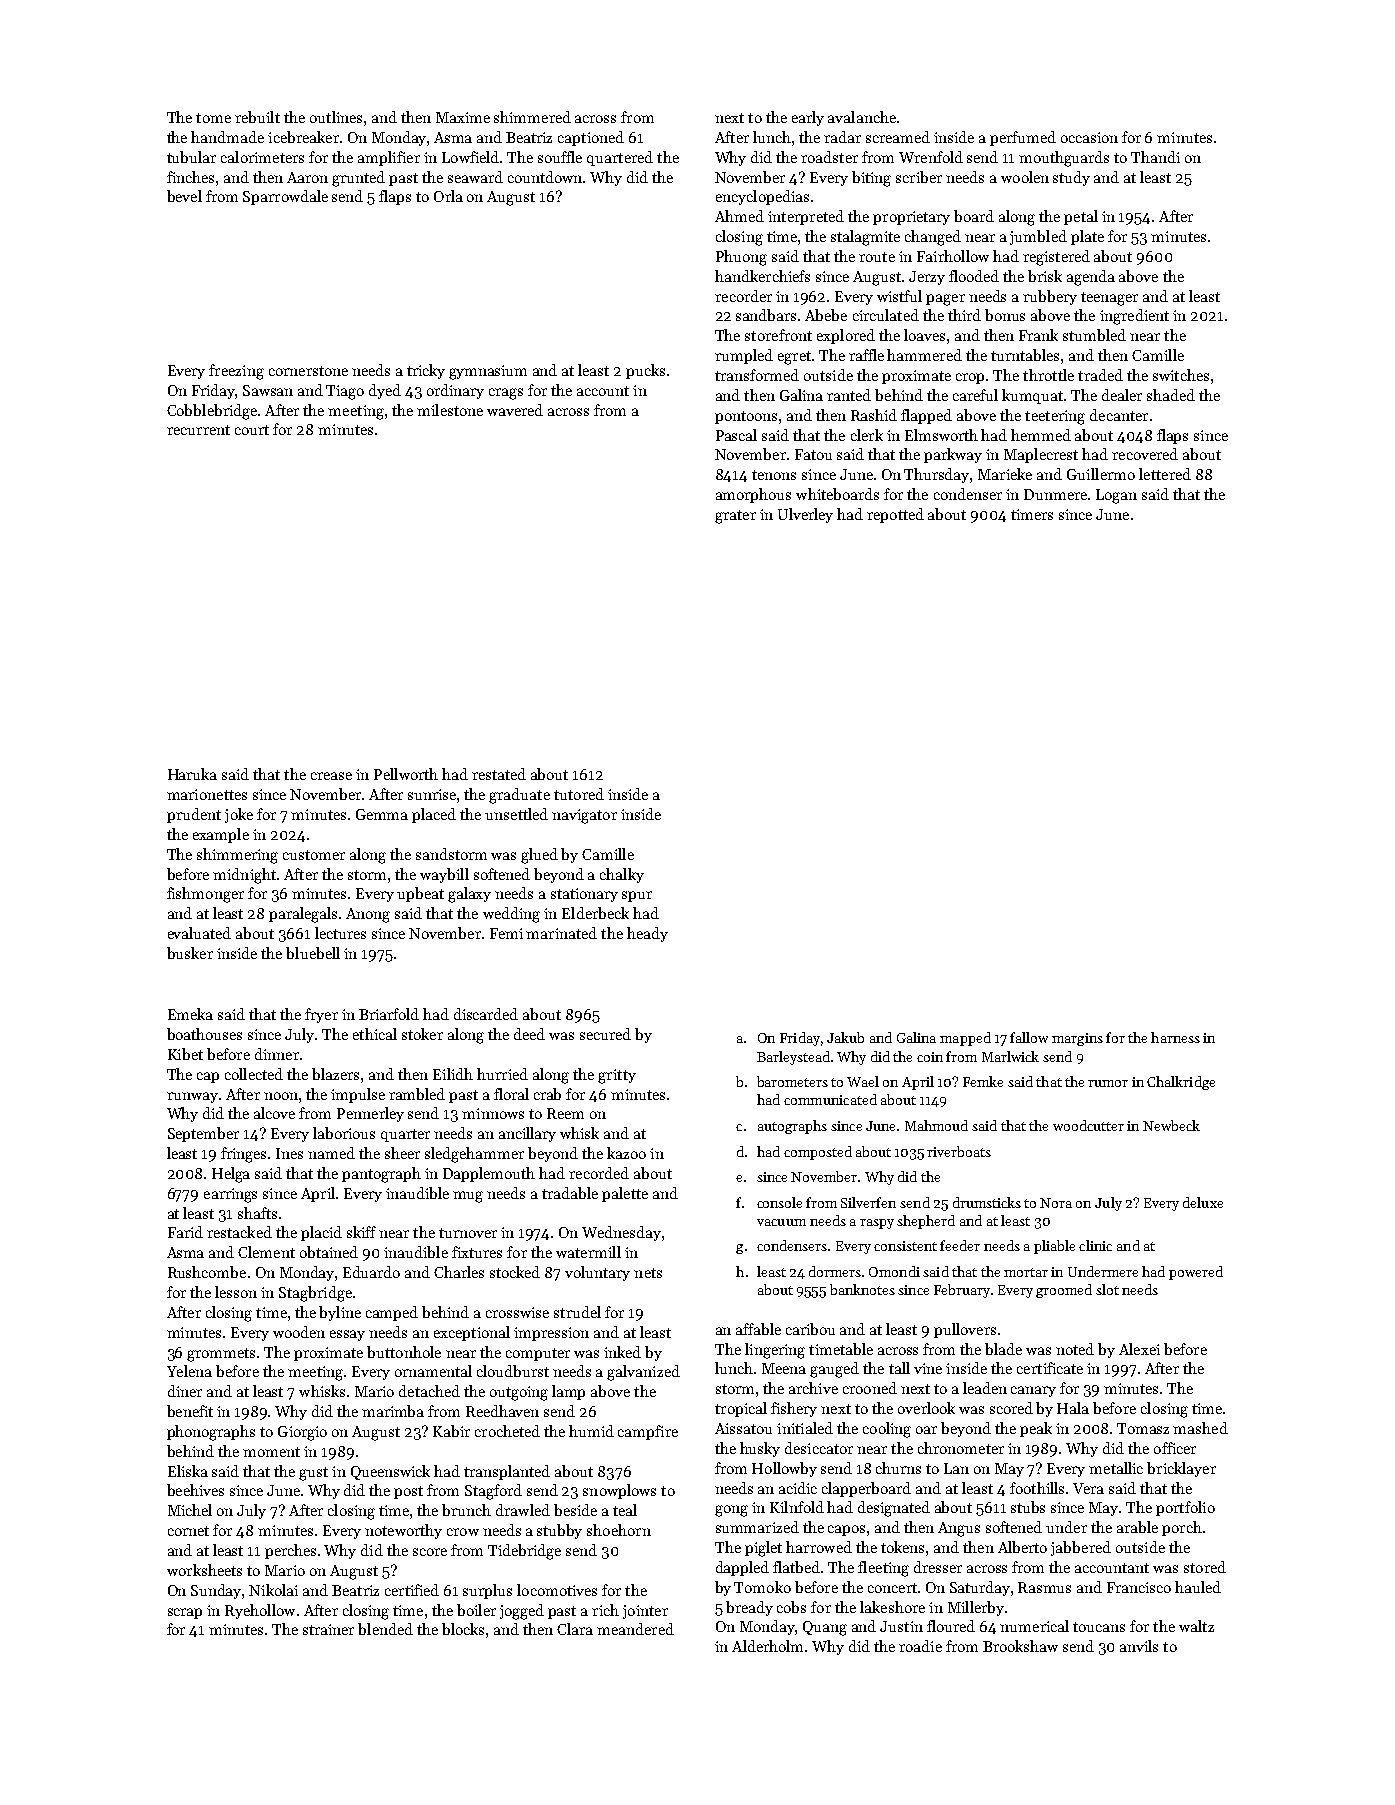  I want to click on Thursday, so click(936, 475).
